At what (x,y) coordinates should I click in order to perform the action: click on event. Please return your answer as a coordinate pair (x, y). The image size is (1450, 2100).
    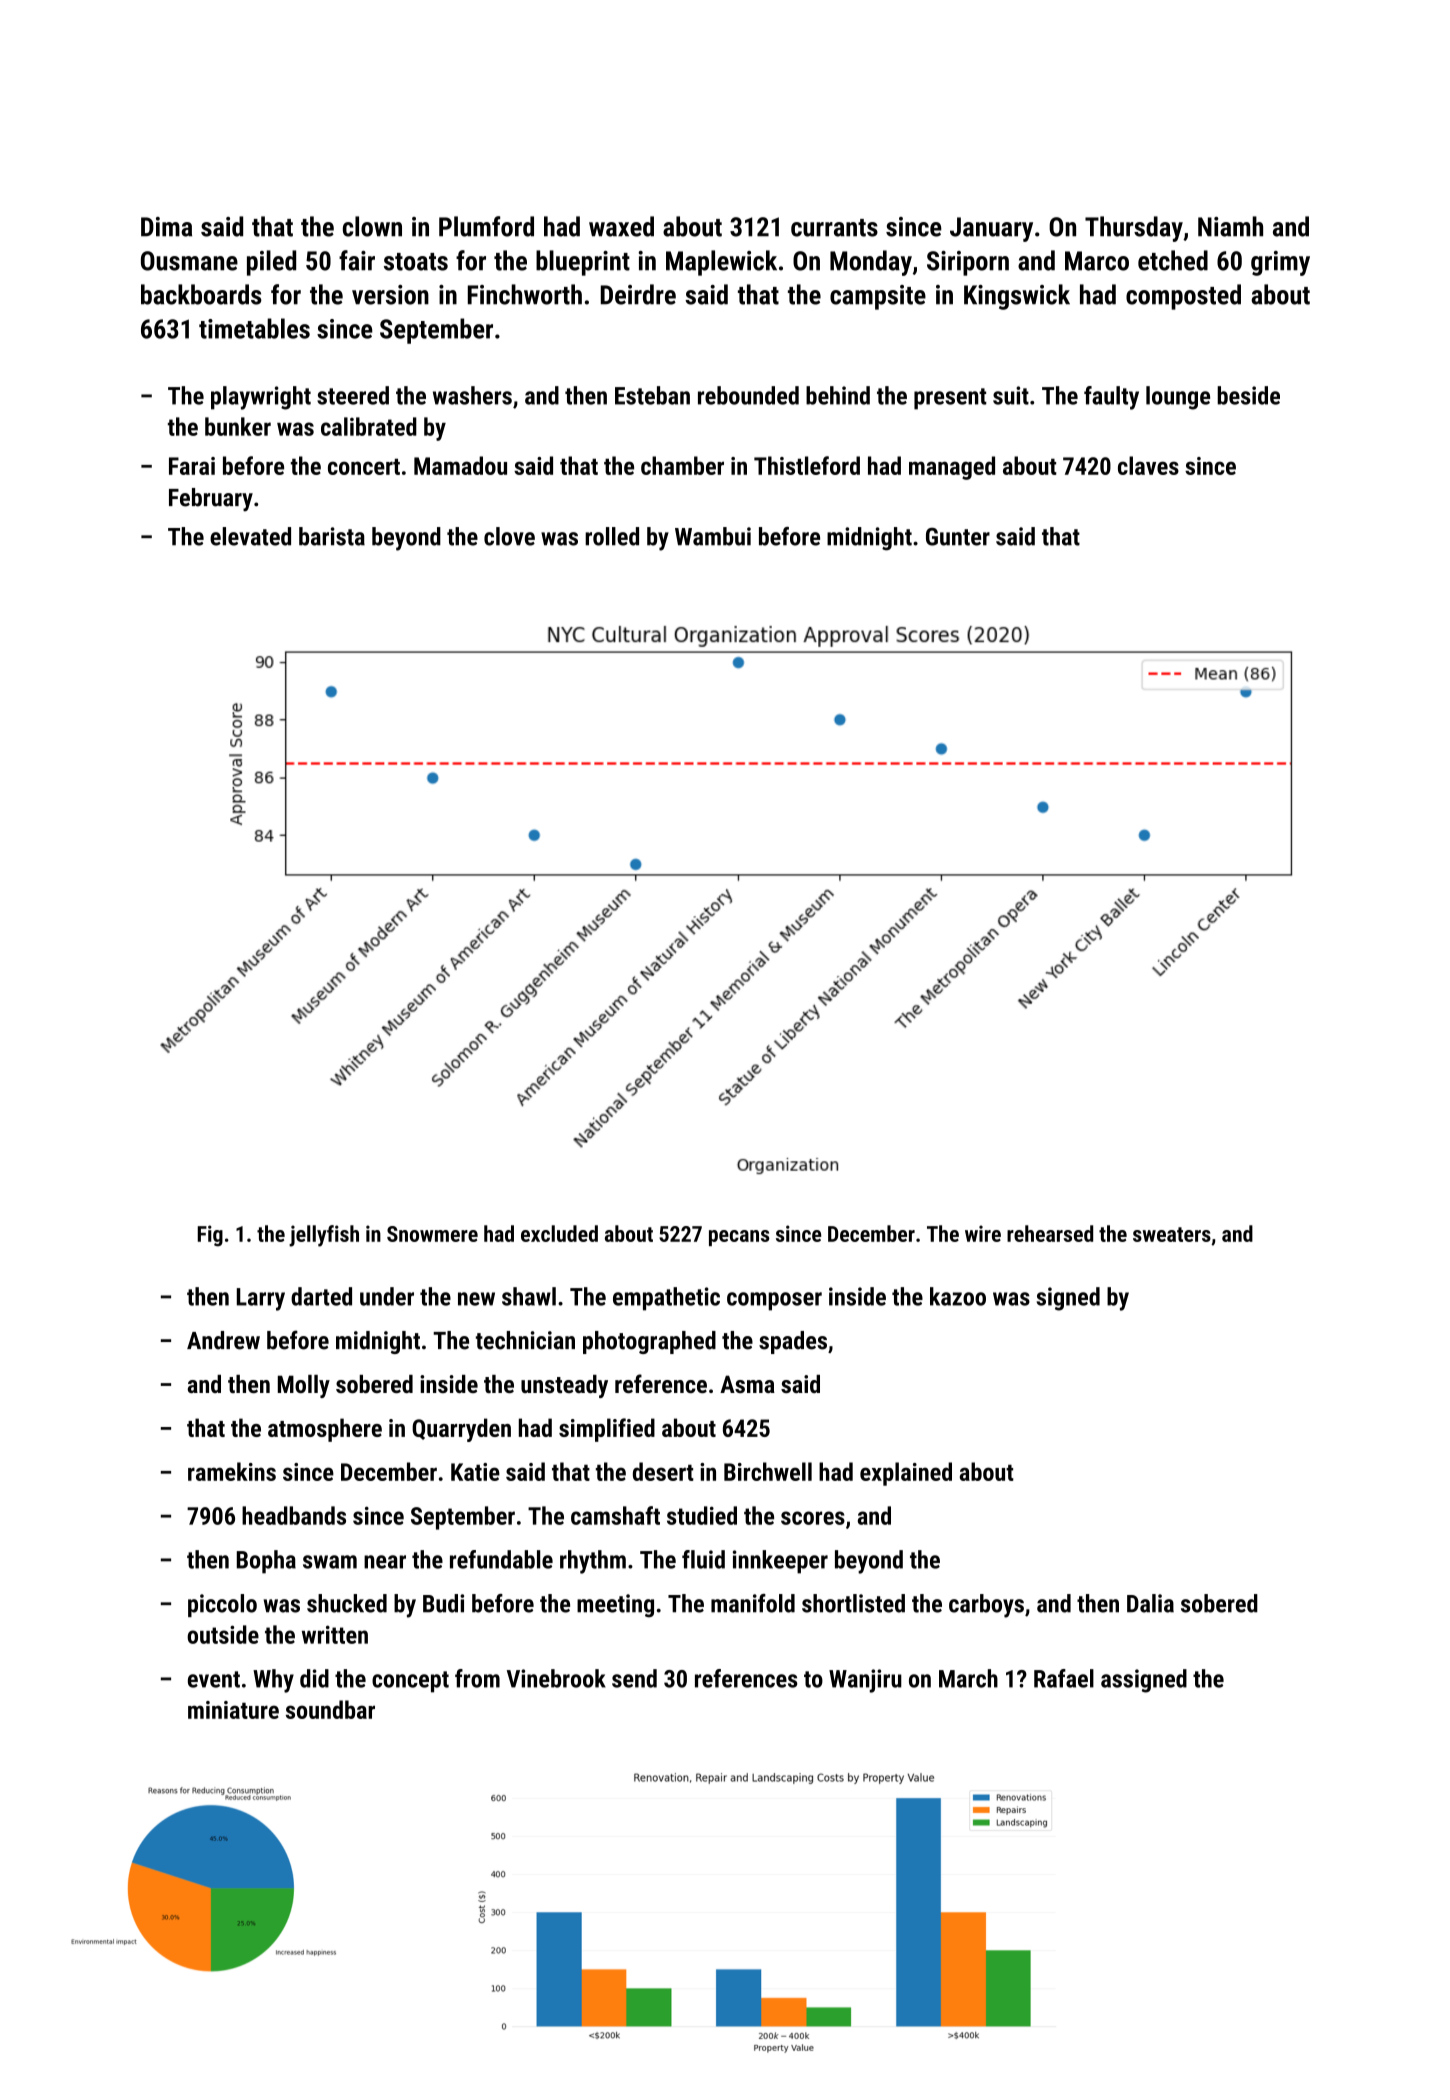
    Looking at the image, I should click on (214, 1679).
